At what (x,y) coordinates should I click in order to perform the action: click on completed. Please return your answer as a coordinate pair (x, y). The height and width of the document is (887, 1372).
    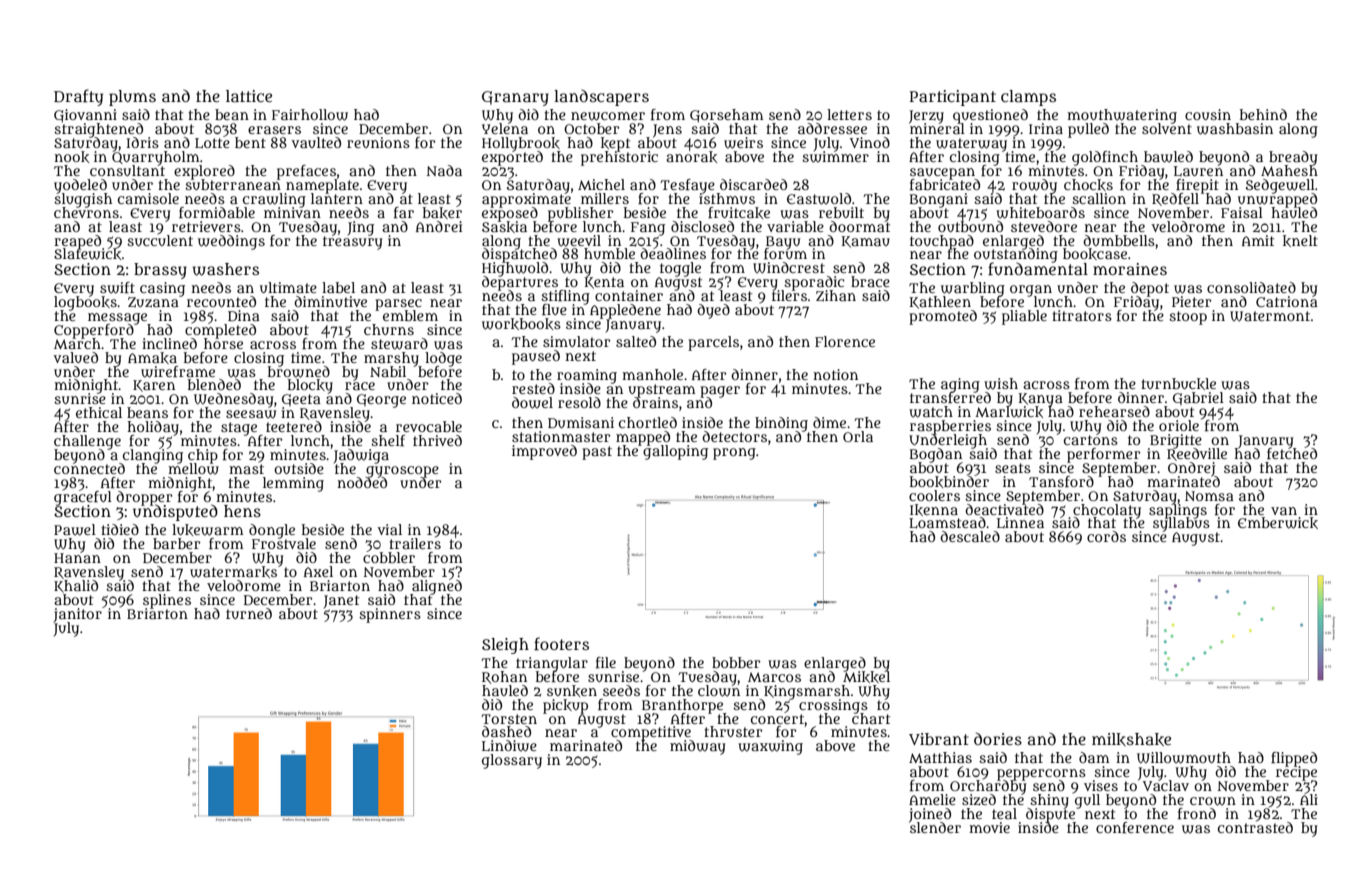
    Looking at the image, I should click on (220, 331).
